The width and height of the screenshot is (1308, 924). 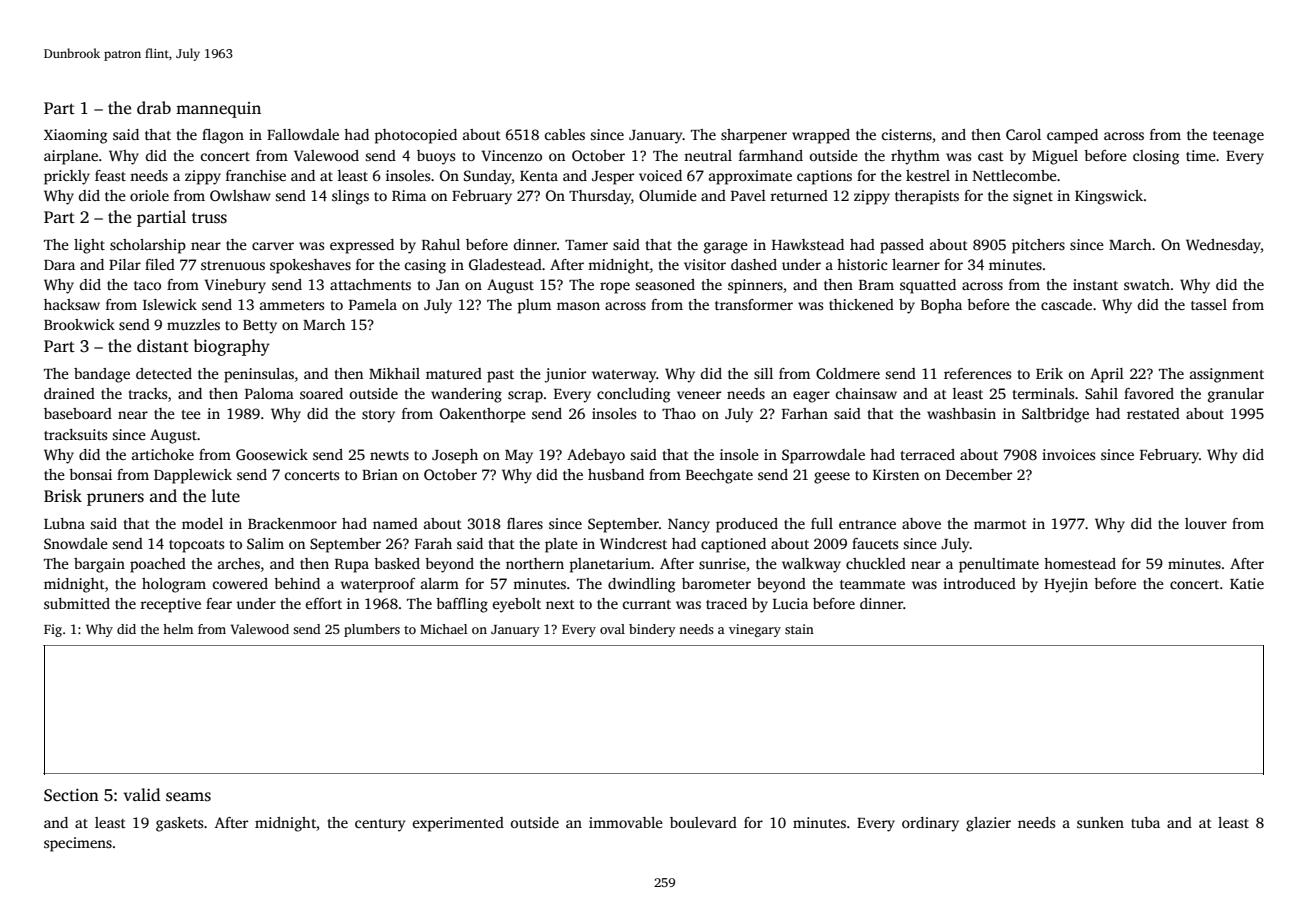 What do you see at coordinates (272, 454) in the screenshot?
I see `Goosewick` at bounding box center [272, 454].
